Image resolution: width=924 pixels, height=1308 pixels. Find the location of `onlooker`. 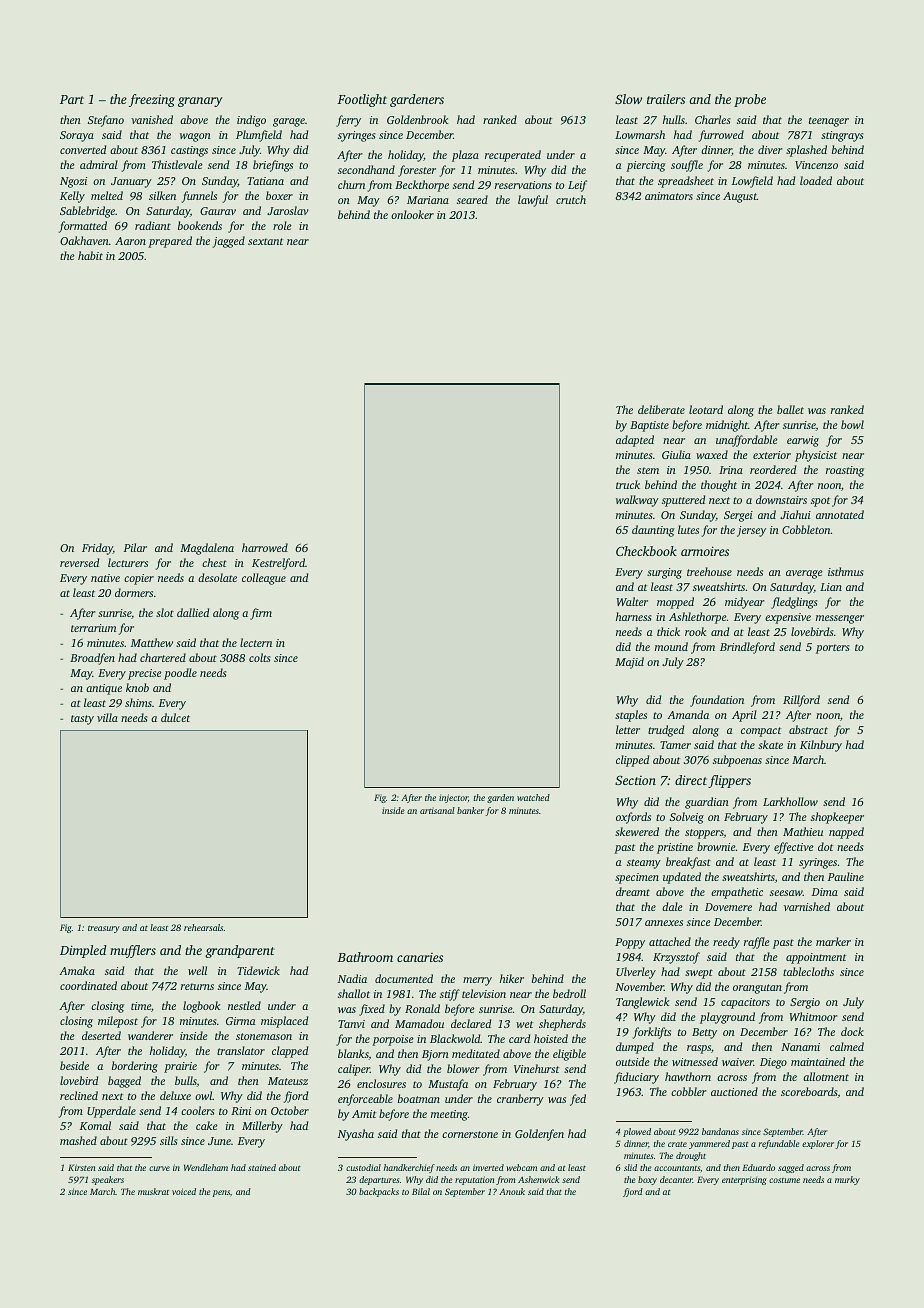

onlooker is located at coordinates (412, 214).
